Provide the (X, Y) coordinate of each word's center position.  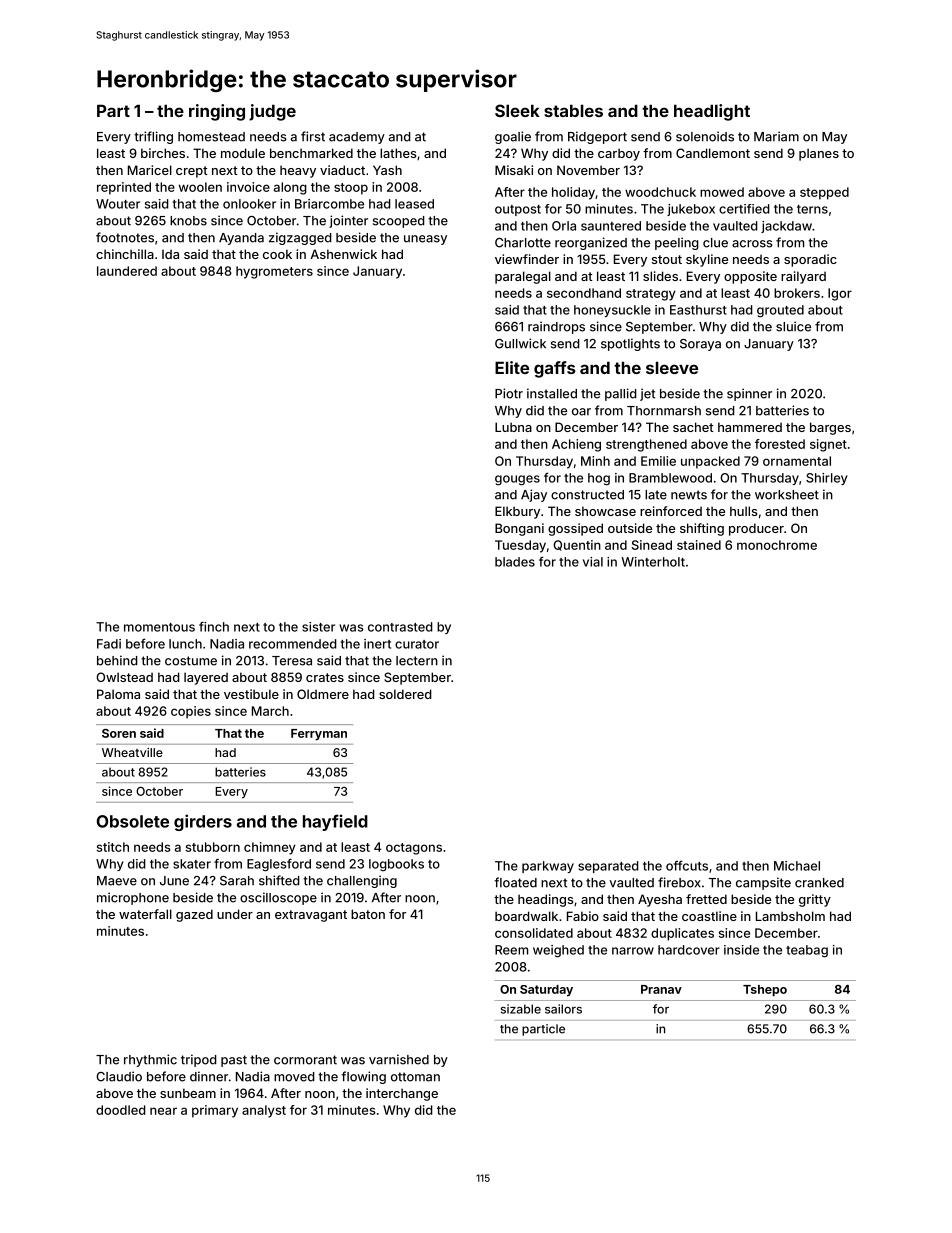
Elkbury (517, 512)
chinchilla (125, 254)
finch (214, 626)
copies (191, 712)
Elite (512, 367)
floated (515, 882)
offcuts (687, 865)
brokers (797, 293)
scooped (399, 222)
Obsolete (133, 821)
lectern (417, 661)
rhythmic (150, 1060)
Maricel (150, 170)
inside (741, 950)
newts (689, 495)
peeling (677, 243)
